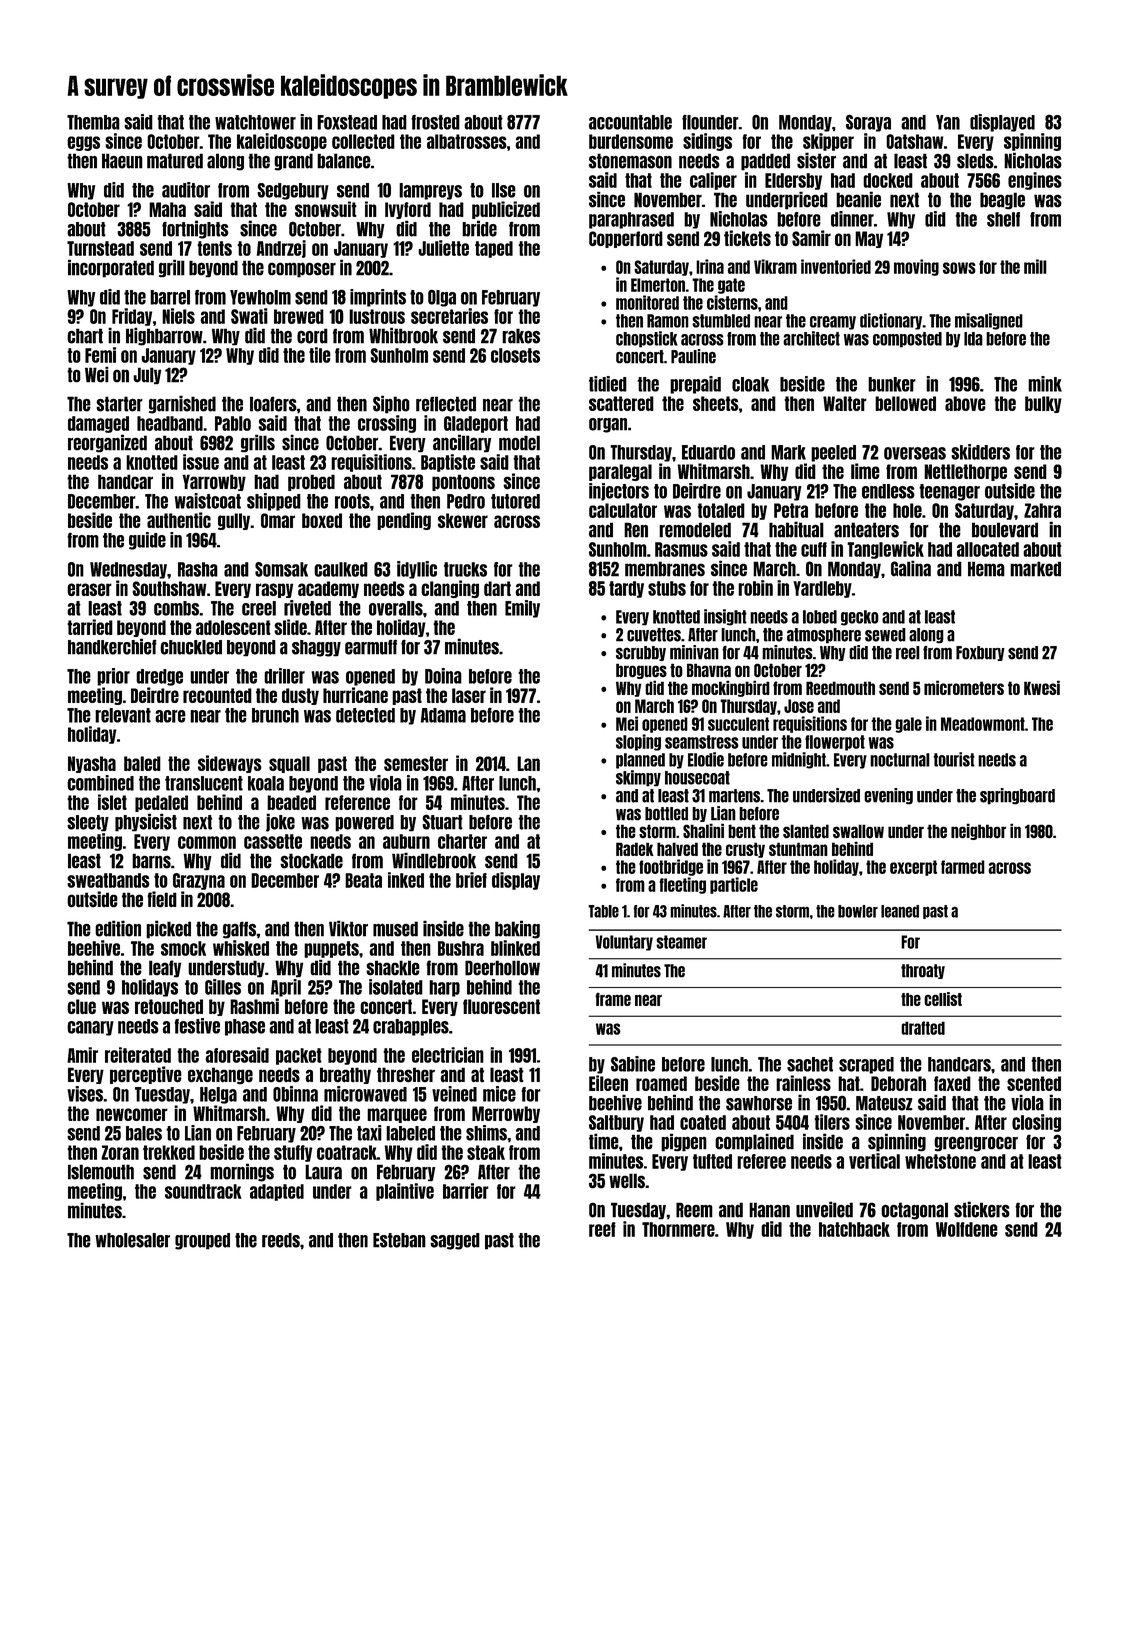 The image size is (1129, 1635). What do you see at coordinates (1042, 687) in the screenshot?
I see `Kwesi` at bounding box center [1042, 687].
